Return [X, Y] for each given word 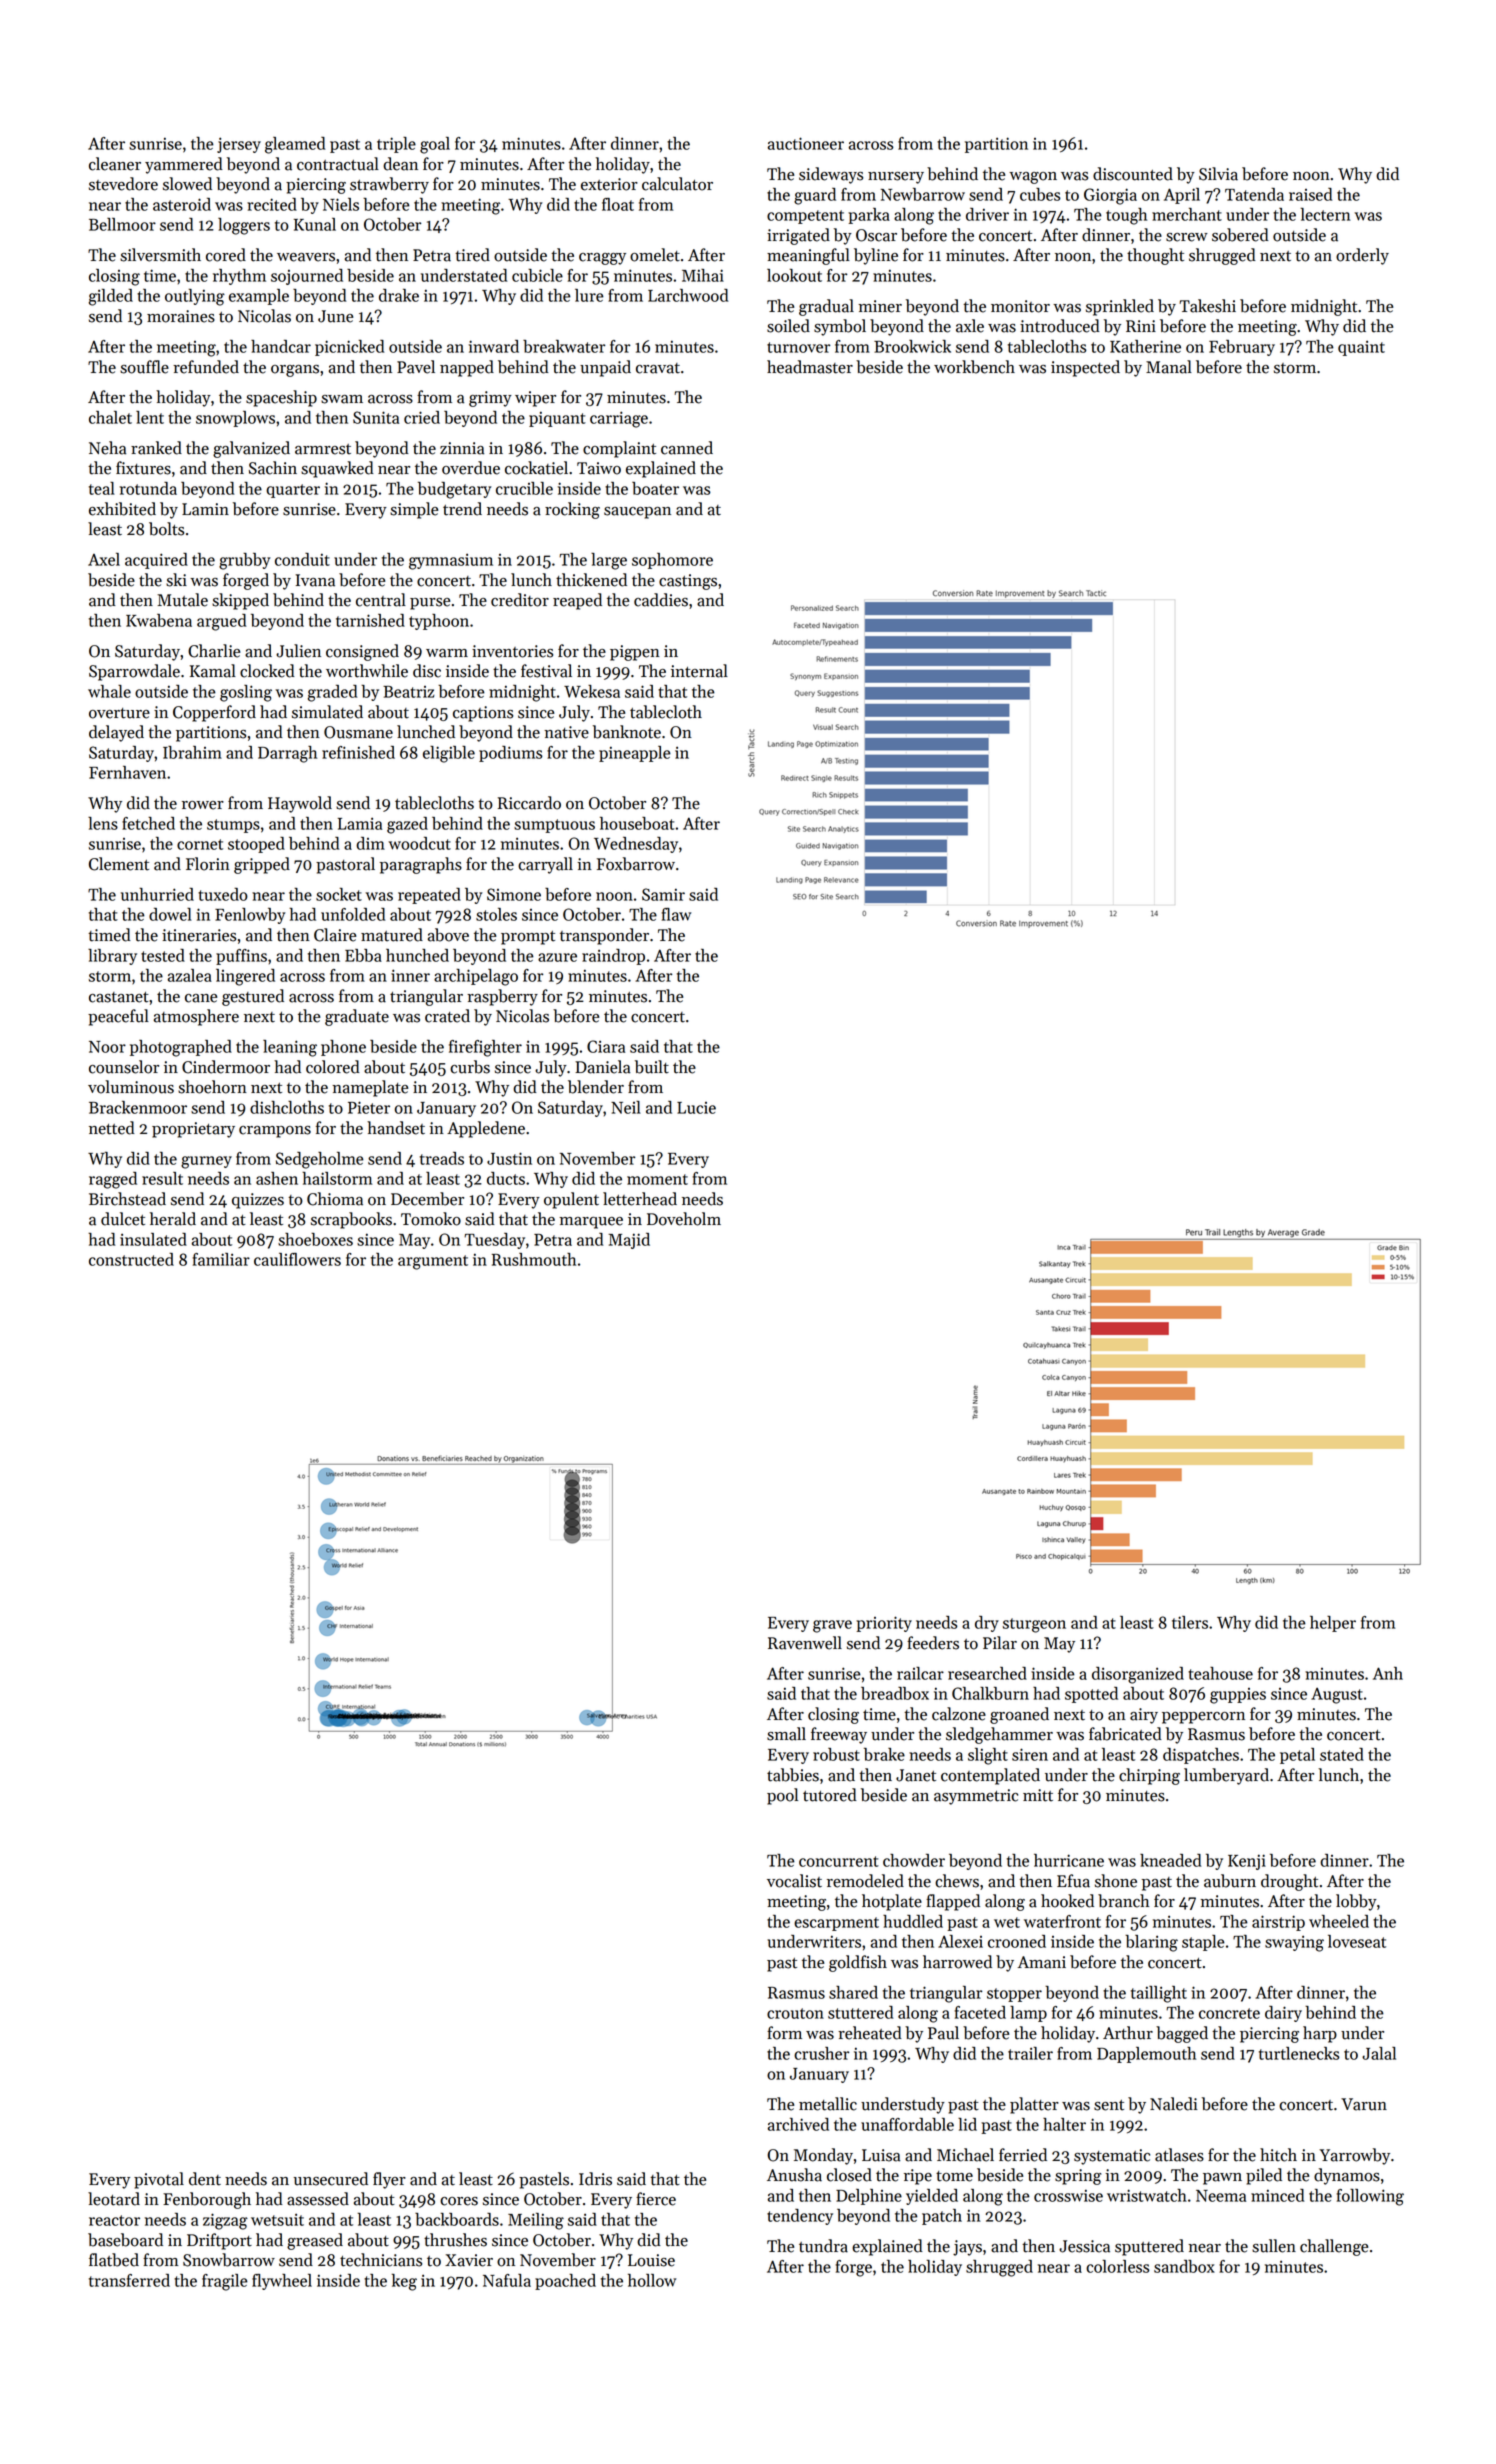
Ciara [606, 1046]
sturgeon [1034, 1625]
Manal [1169, 367]
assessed [318, 2199]
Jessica [1084, 2246]
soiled [788, 326]
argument [433, 1262]
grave [832, 1626]
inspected [1085, 368]
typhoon [439, 622]
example [259, 297]
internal [699, 671]
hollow [652, 2280]
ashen [277, 1178]
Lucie [696, 1108]
